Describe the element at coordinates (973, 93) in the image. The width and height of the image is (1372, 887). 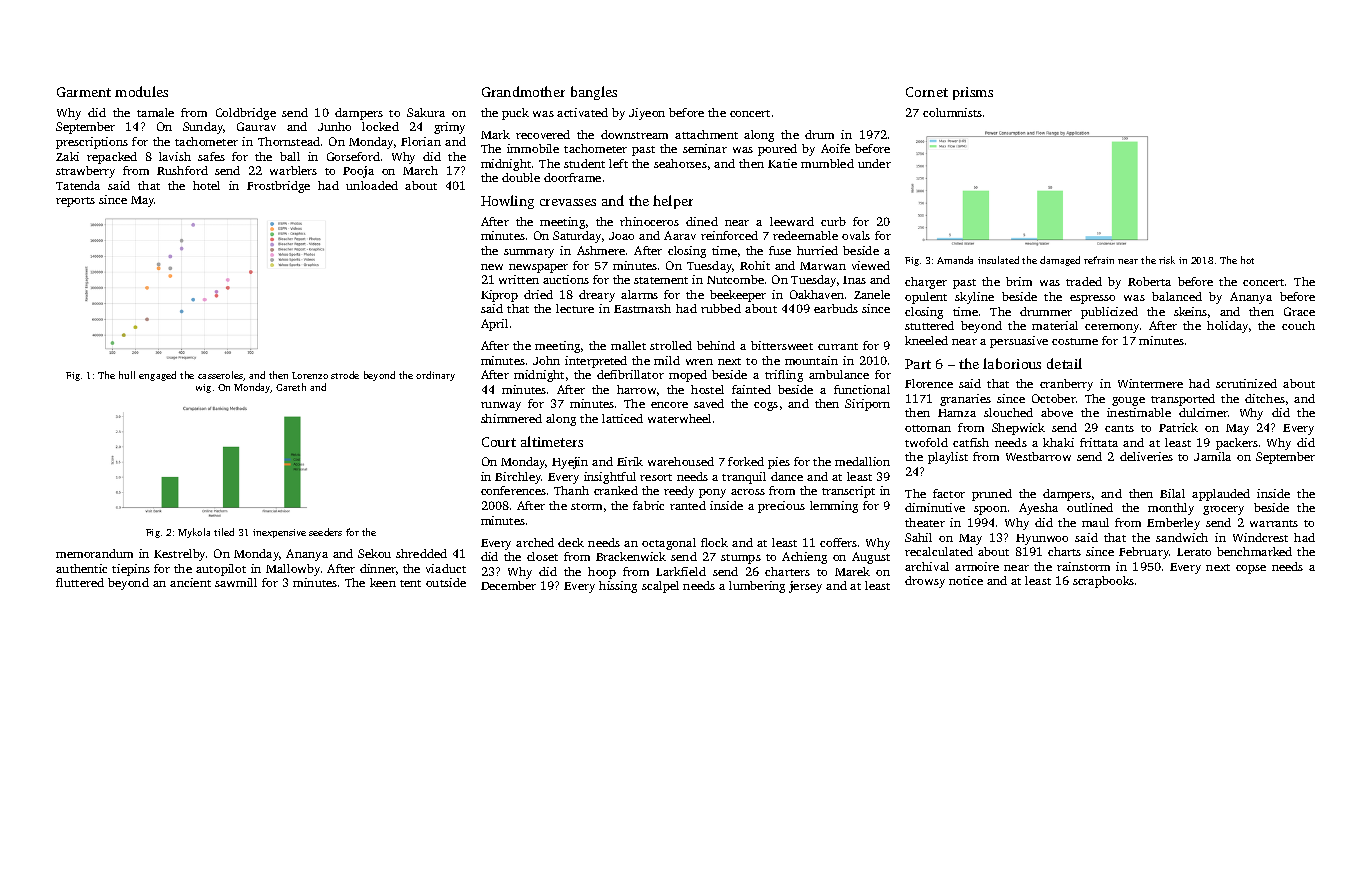
I see `prisms` at that location.
